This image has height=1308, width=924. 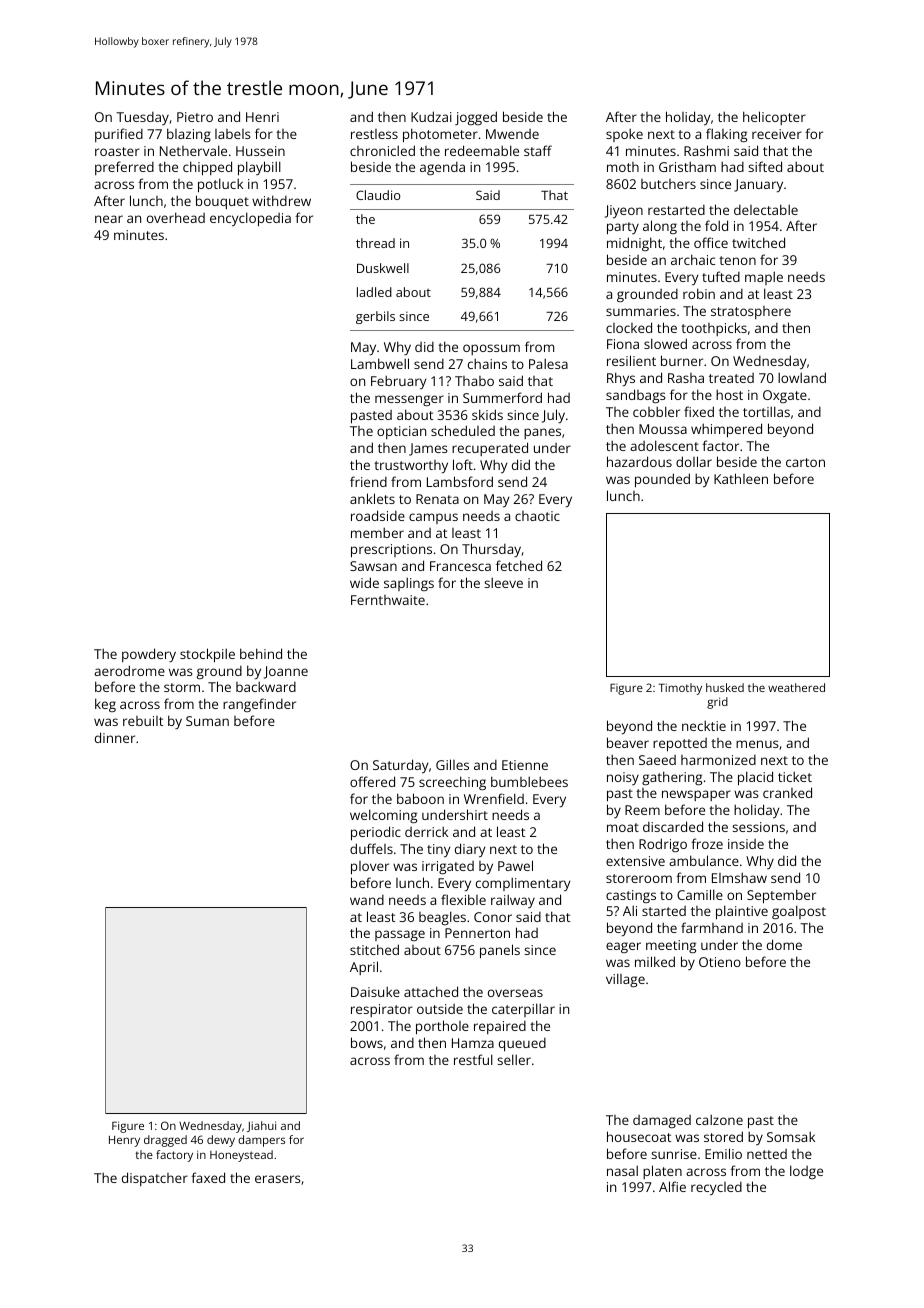 What do you see at coordinates (704, 860) in the image?
I see `ambulance` at bounding box center [704, 860].
